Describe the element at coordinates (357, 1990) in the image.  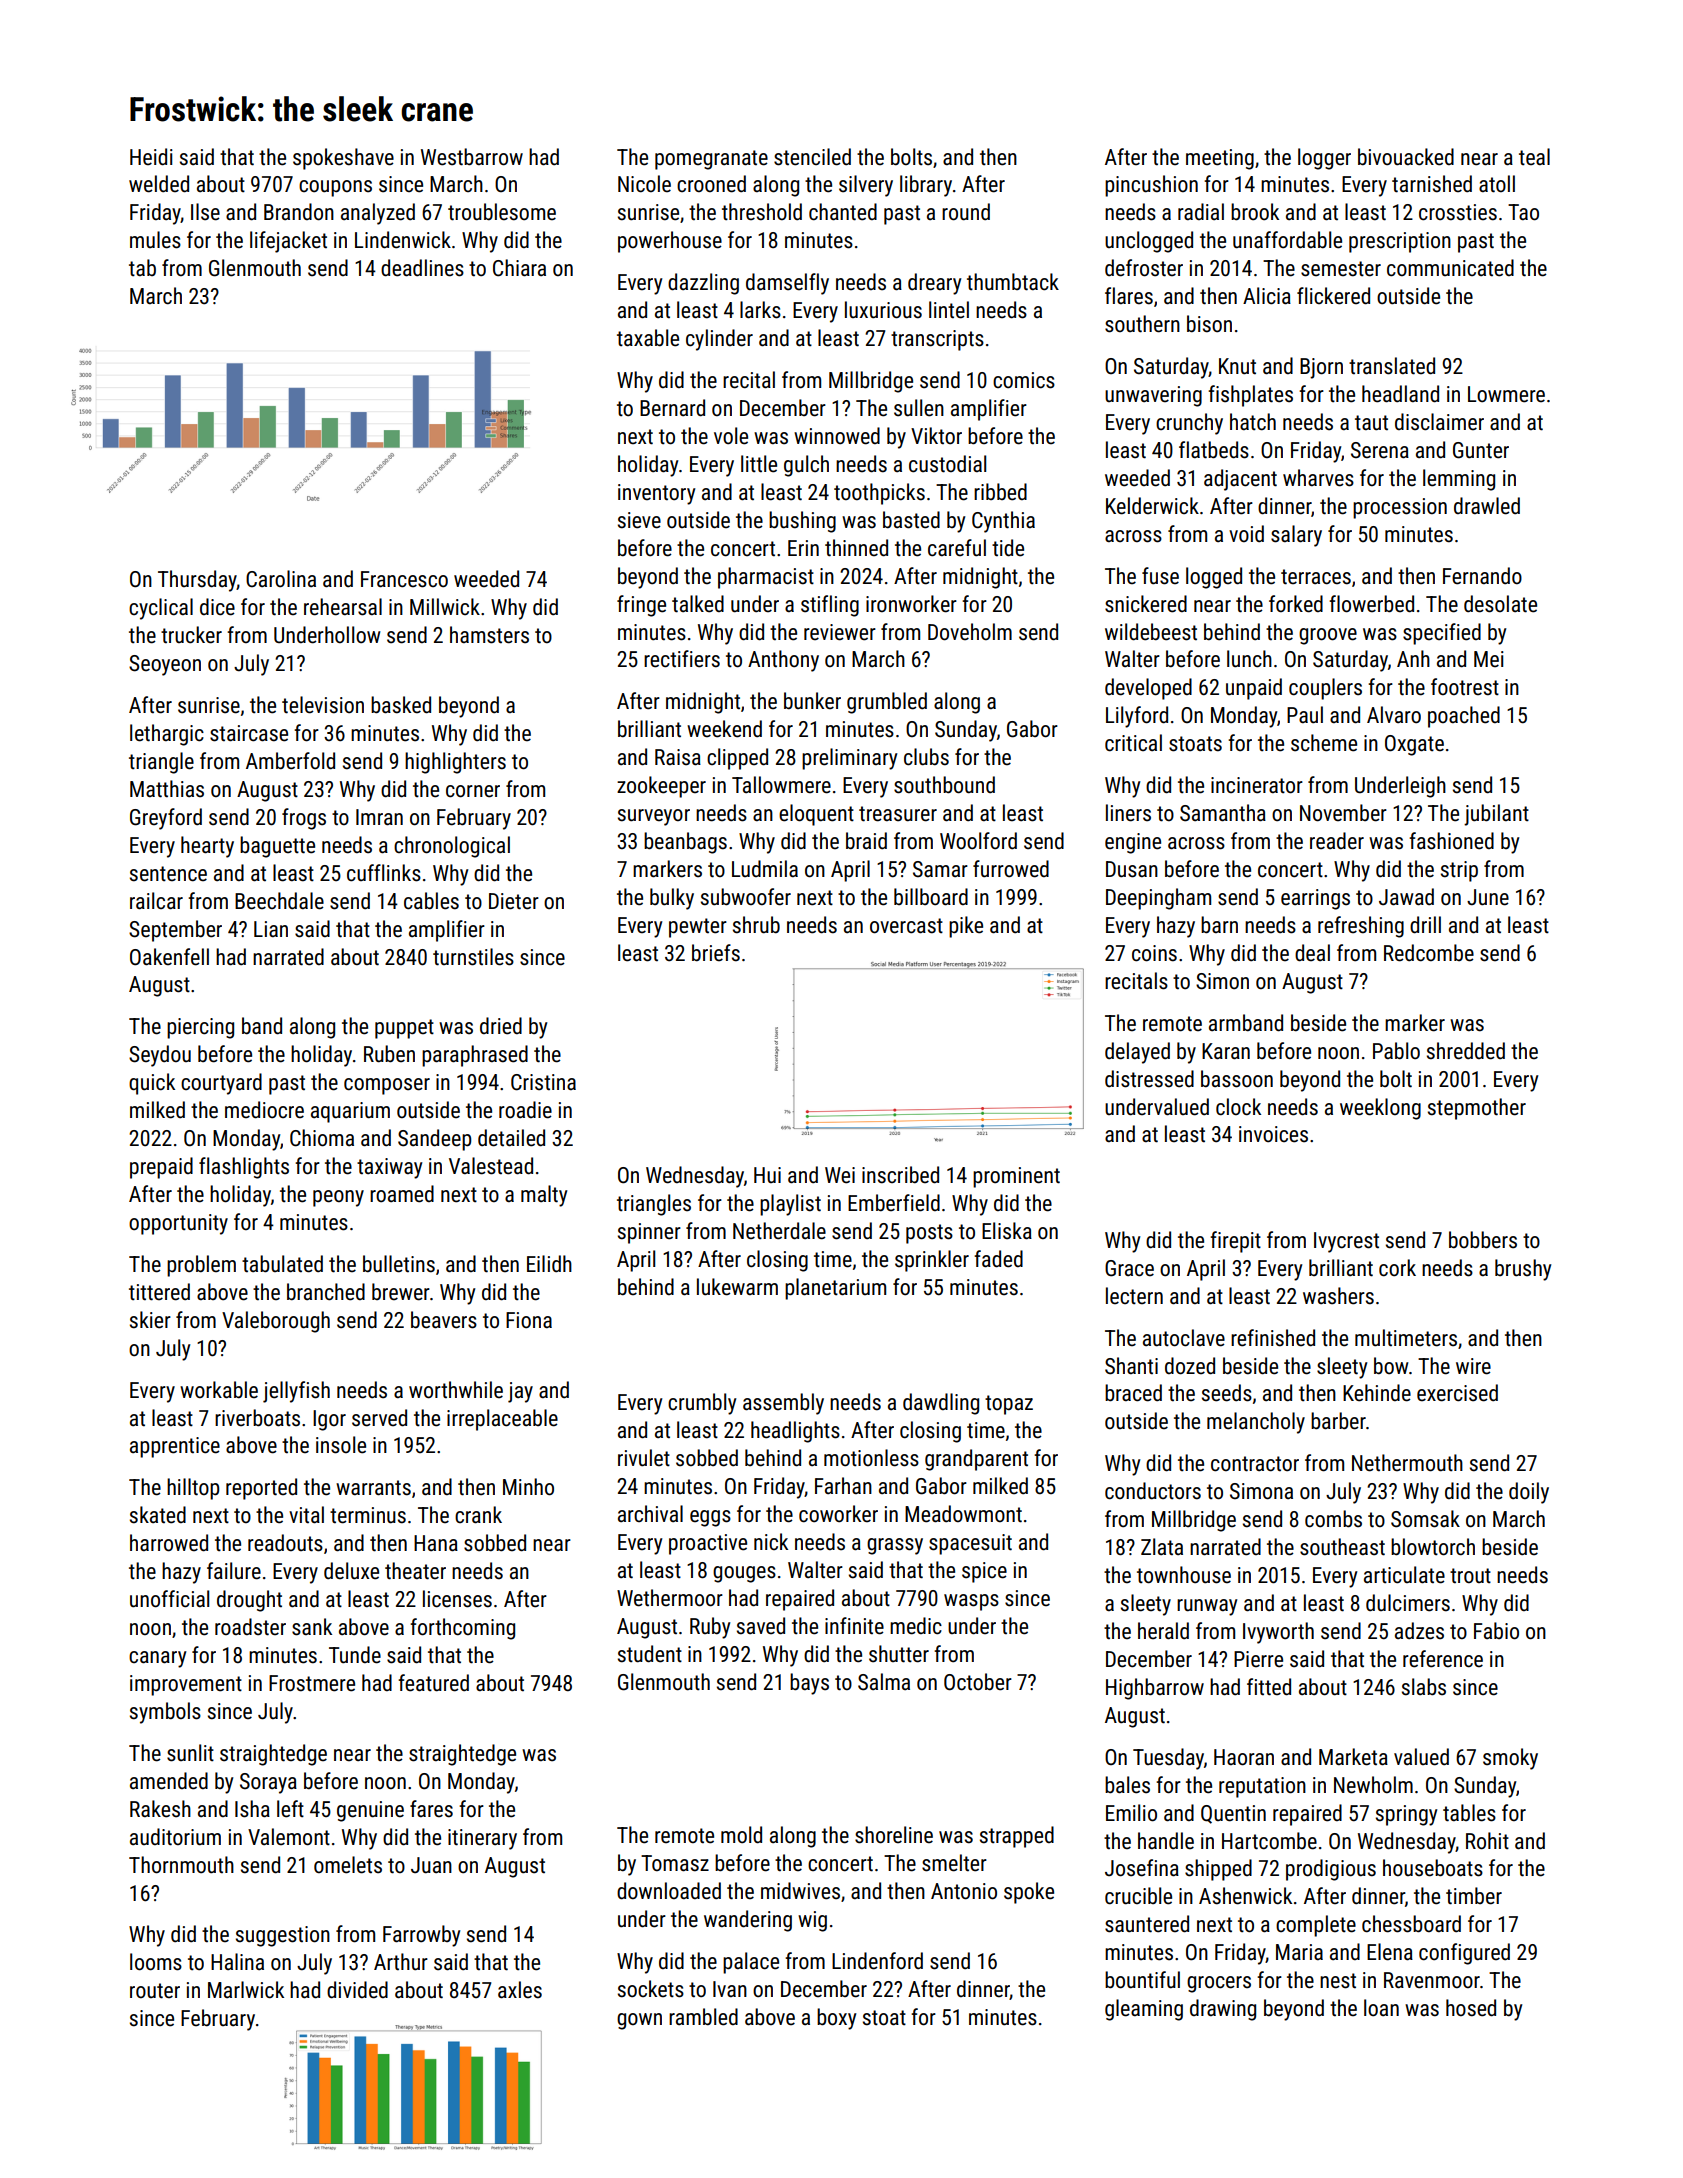
I see `divided` at that location.
